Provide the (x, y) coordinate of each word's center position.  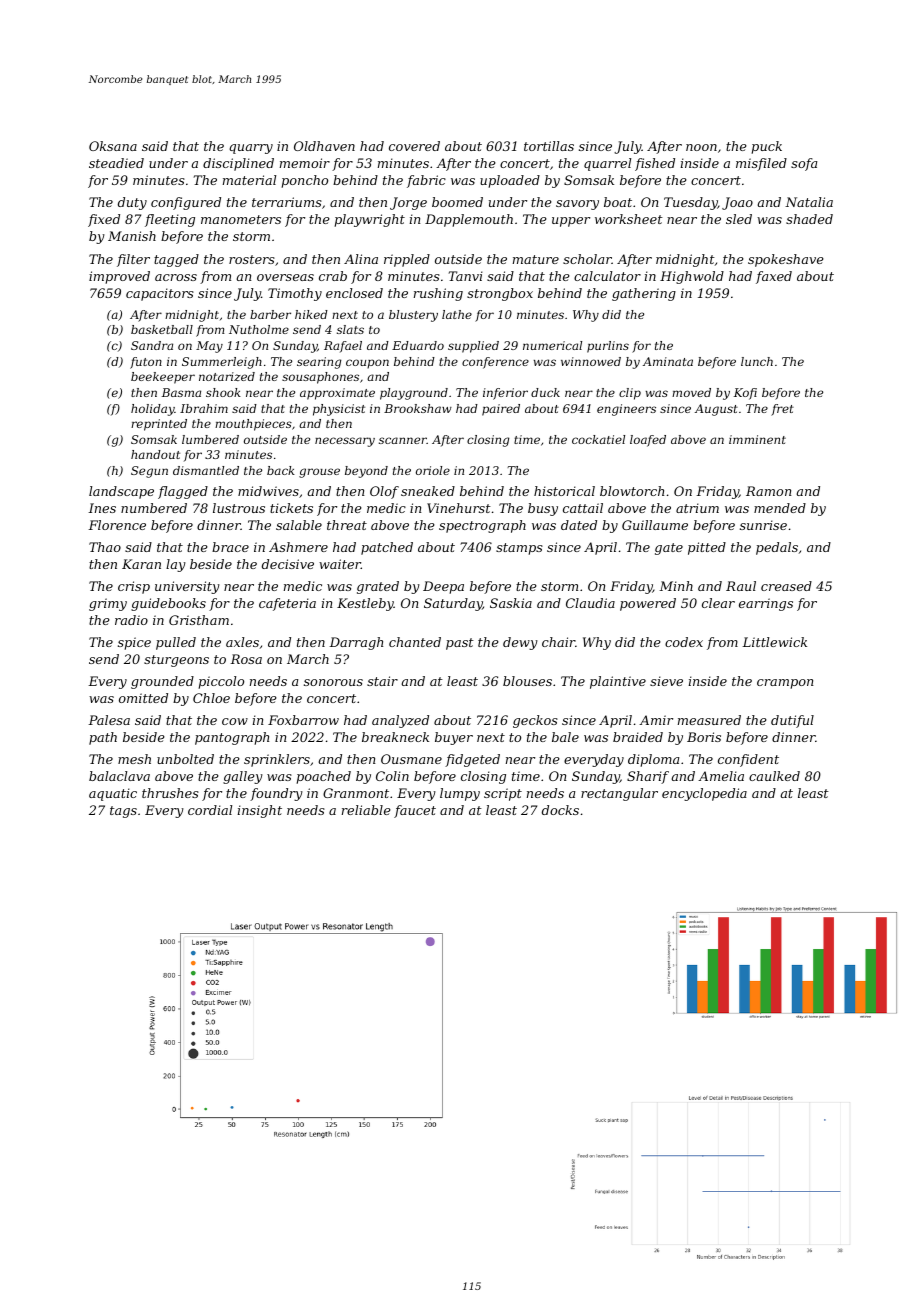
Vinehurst (459, 508)
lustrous (239, 508)
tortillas (549, 146)
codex (684, 642)
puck (766, 147)
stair (382, 681)
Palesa (109, 720)
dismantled (206, 470)
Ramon (769, 491)
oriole (433, 470)
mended (780, 508)
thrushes (170, 793)
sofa (804, 164)
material (249, 180)
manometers (241, 219)
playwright (369, 220)
